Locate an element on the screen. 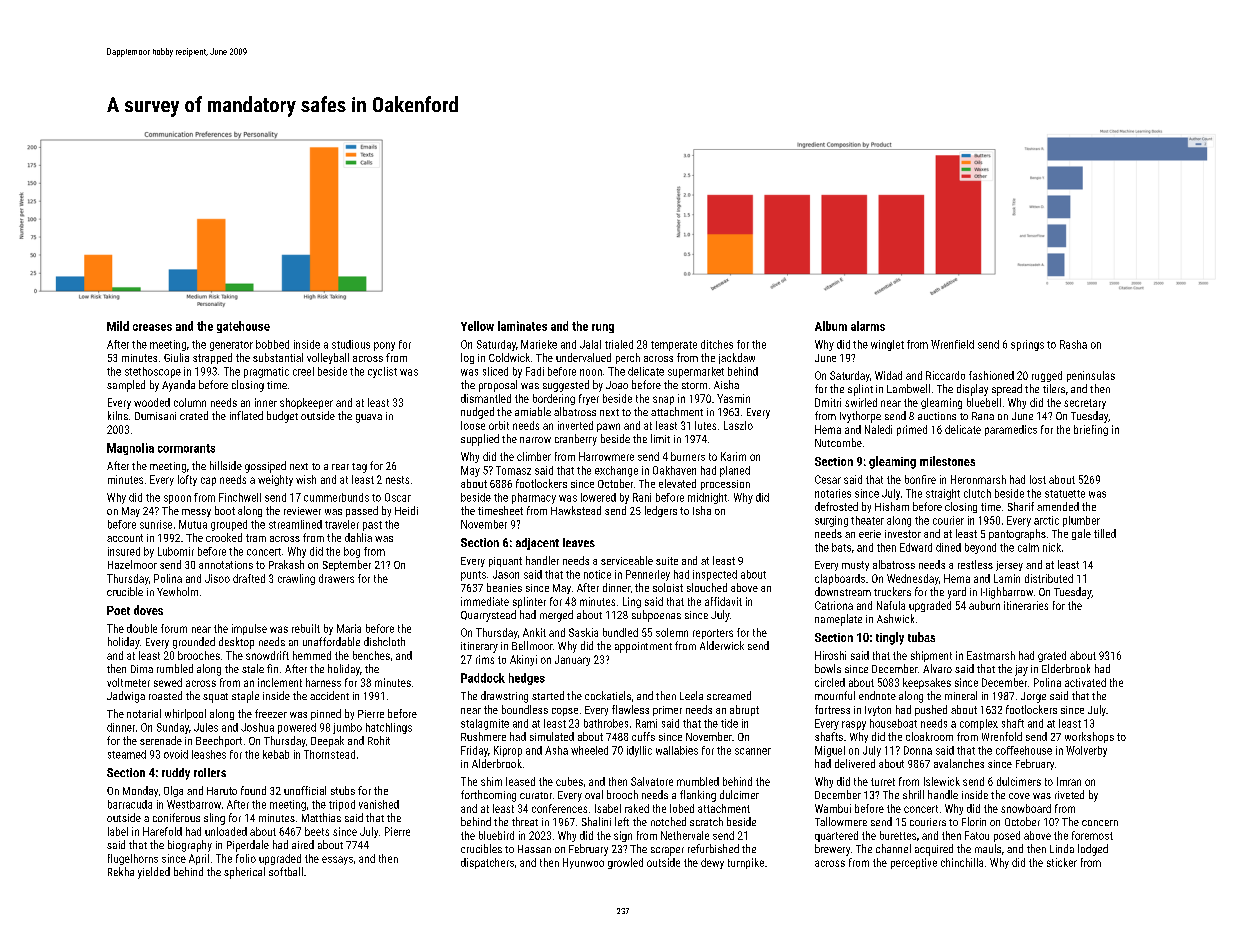 This screenshot has height=952, width=1233. affidavit is located at coordinates (723, 601).
